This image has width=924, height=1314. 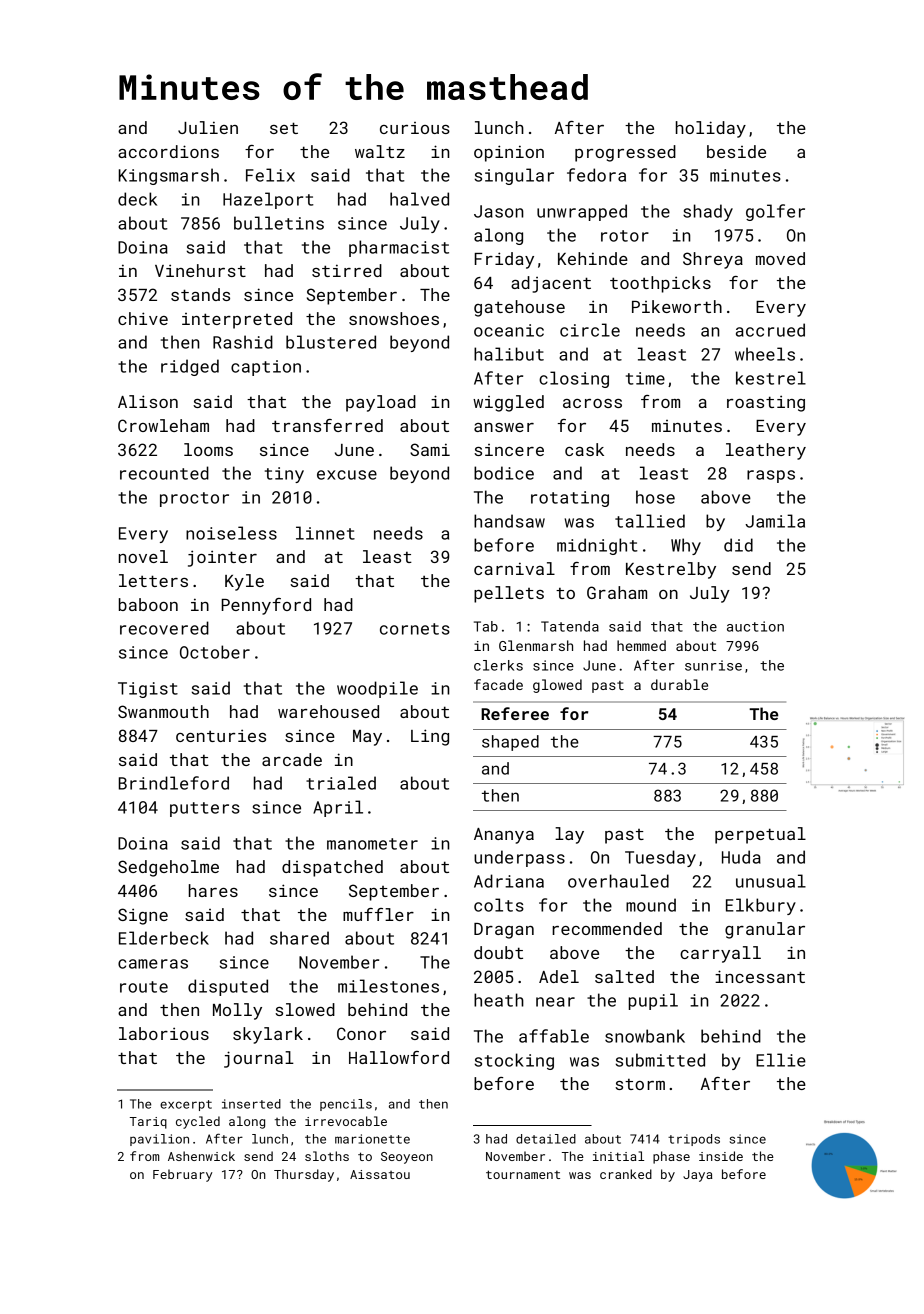 I want to click on handsaw, so click(x=509, y=521).
